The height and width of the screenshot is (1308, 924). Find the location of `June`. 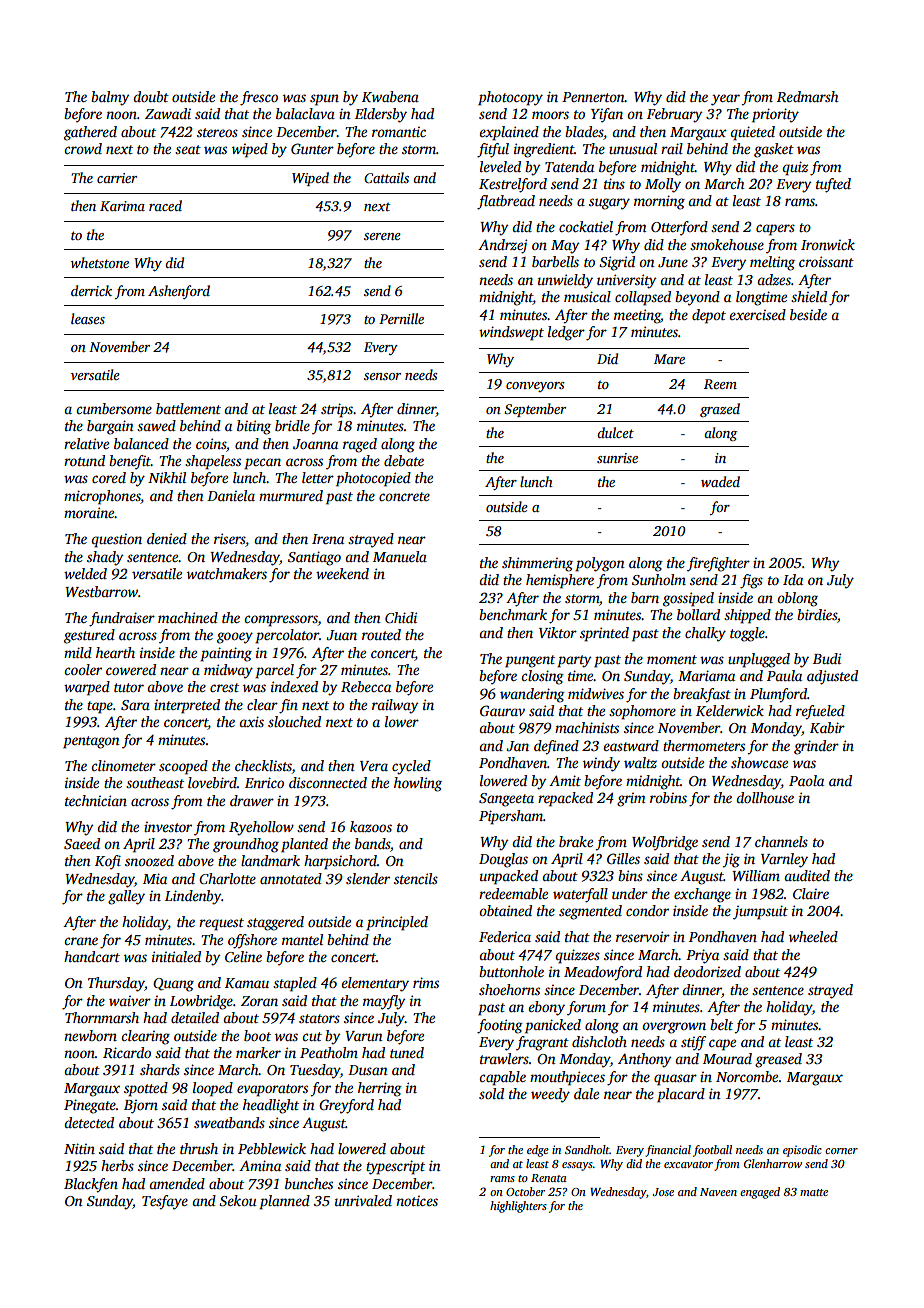

June is located at coordinates (673, 262).
